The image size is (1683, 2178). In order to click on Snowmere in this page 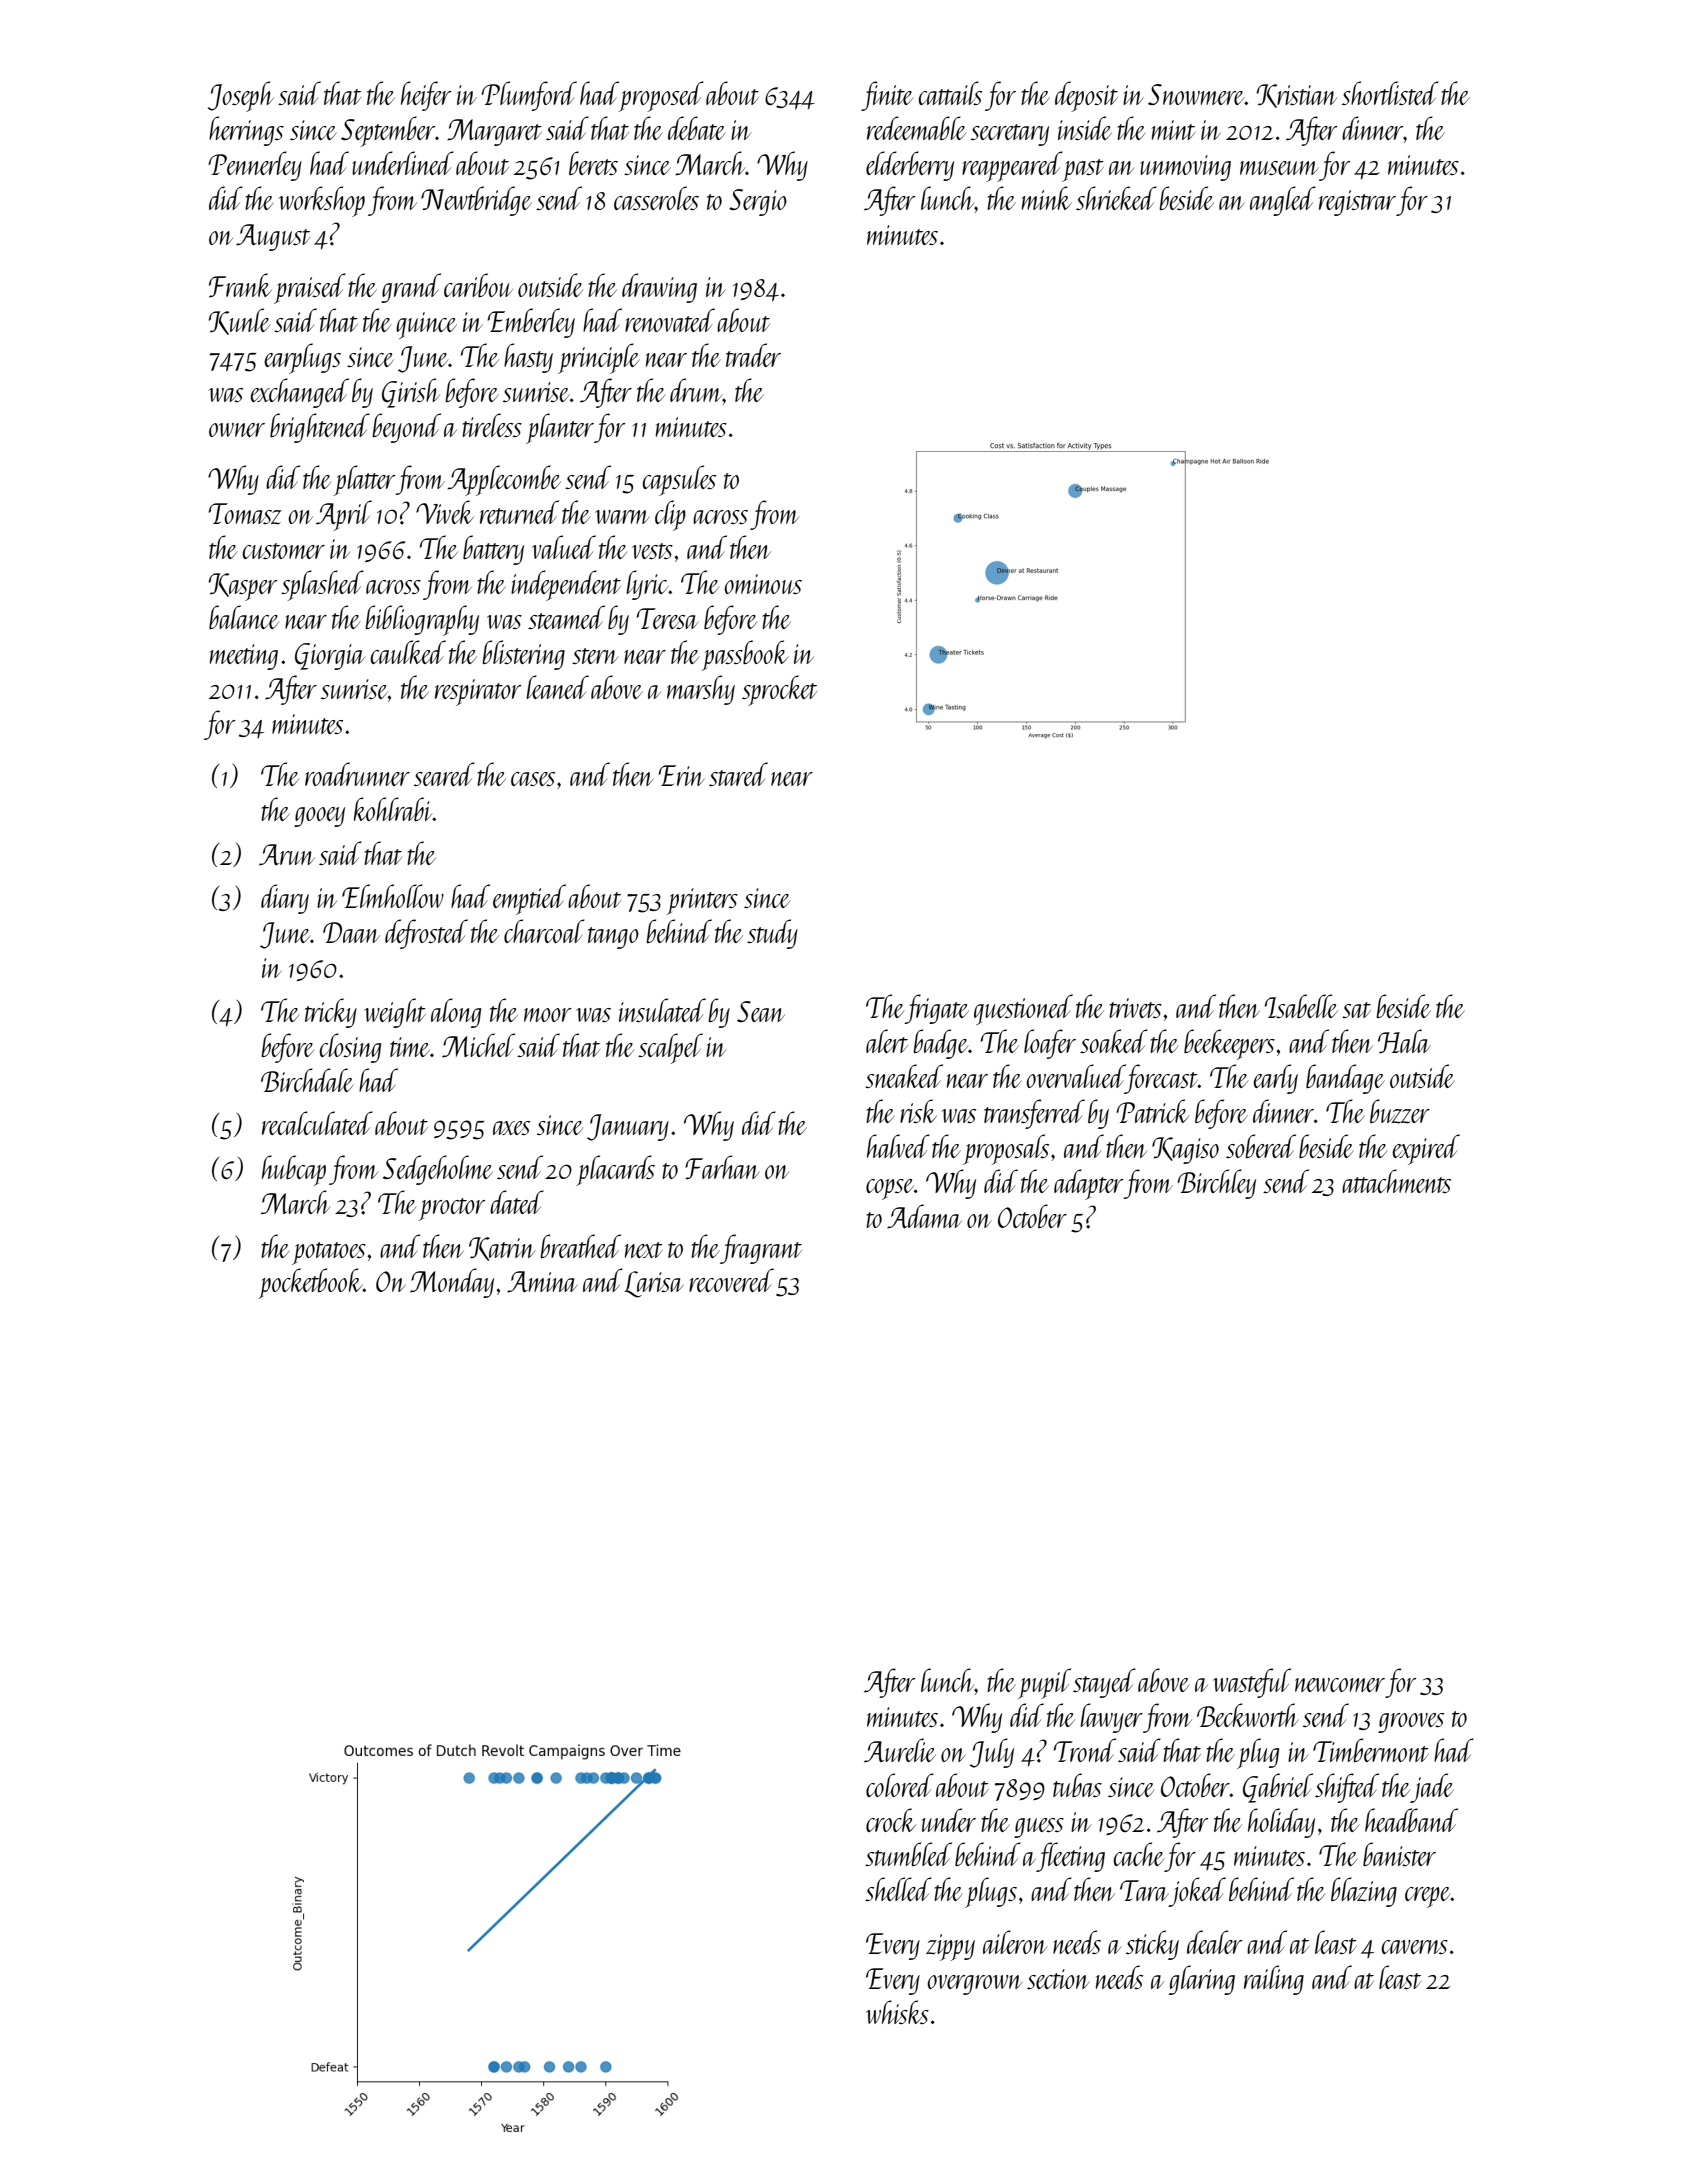, I will do `click(1196, 94)`.
